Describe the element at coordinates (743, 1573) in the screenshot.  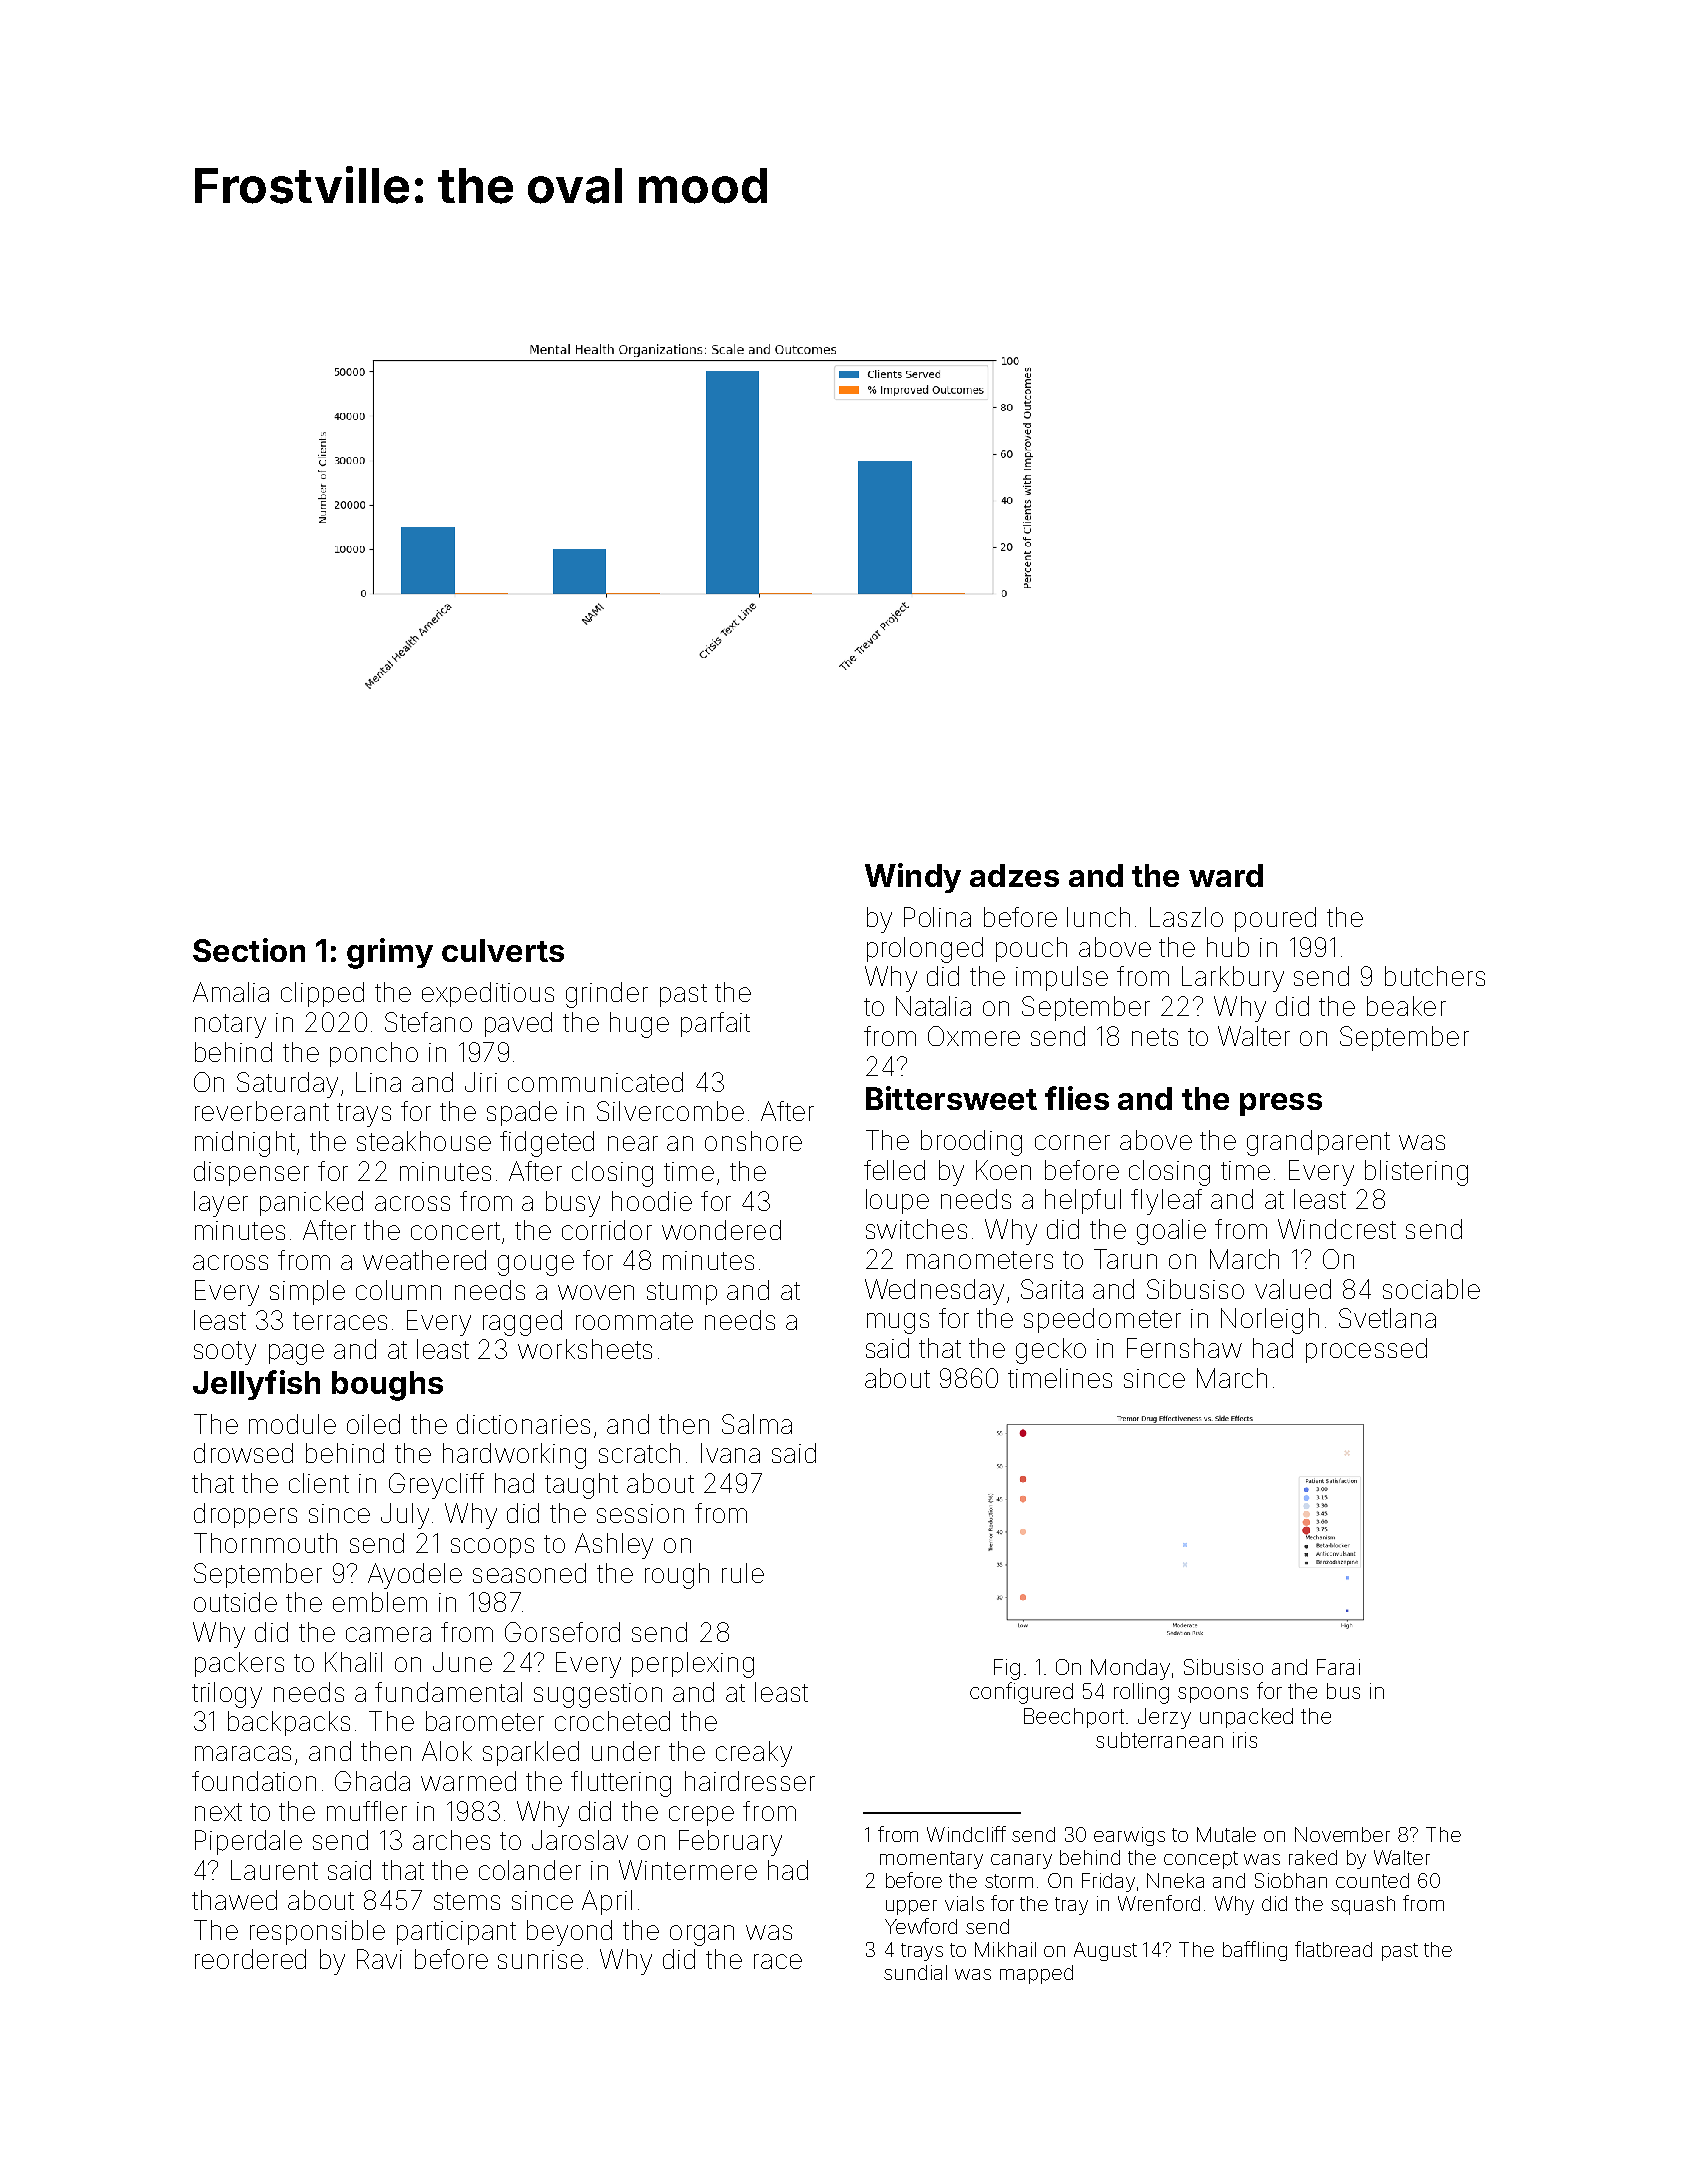
I see `rule` at that location.
